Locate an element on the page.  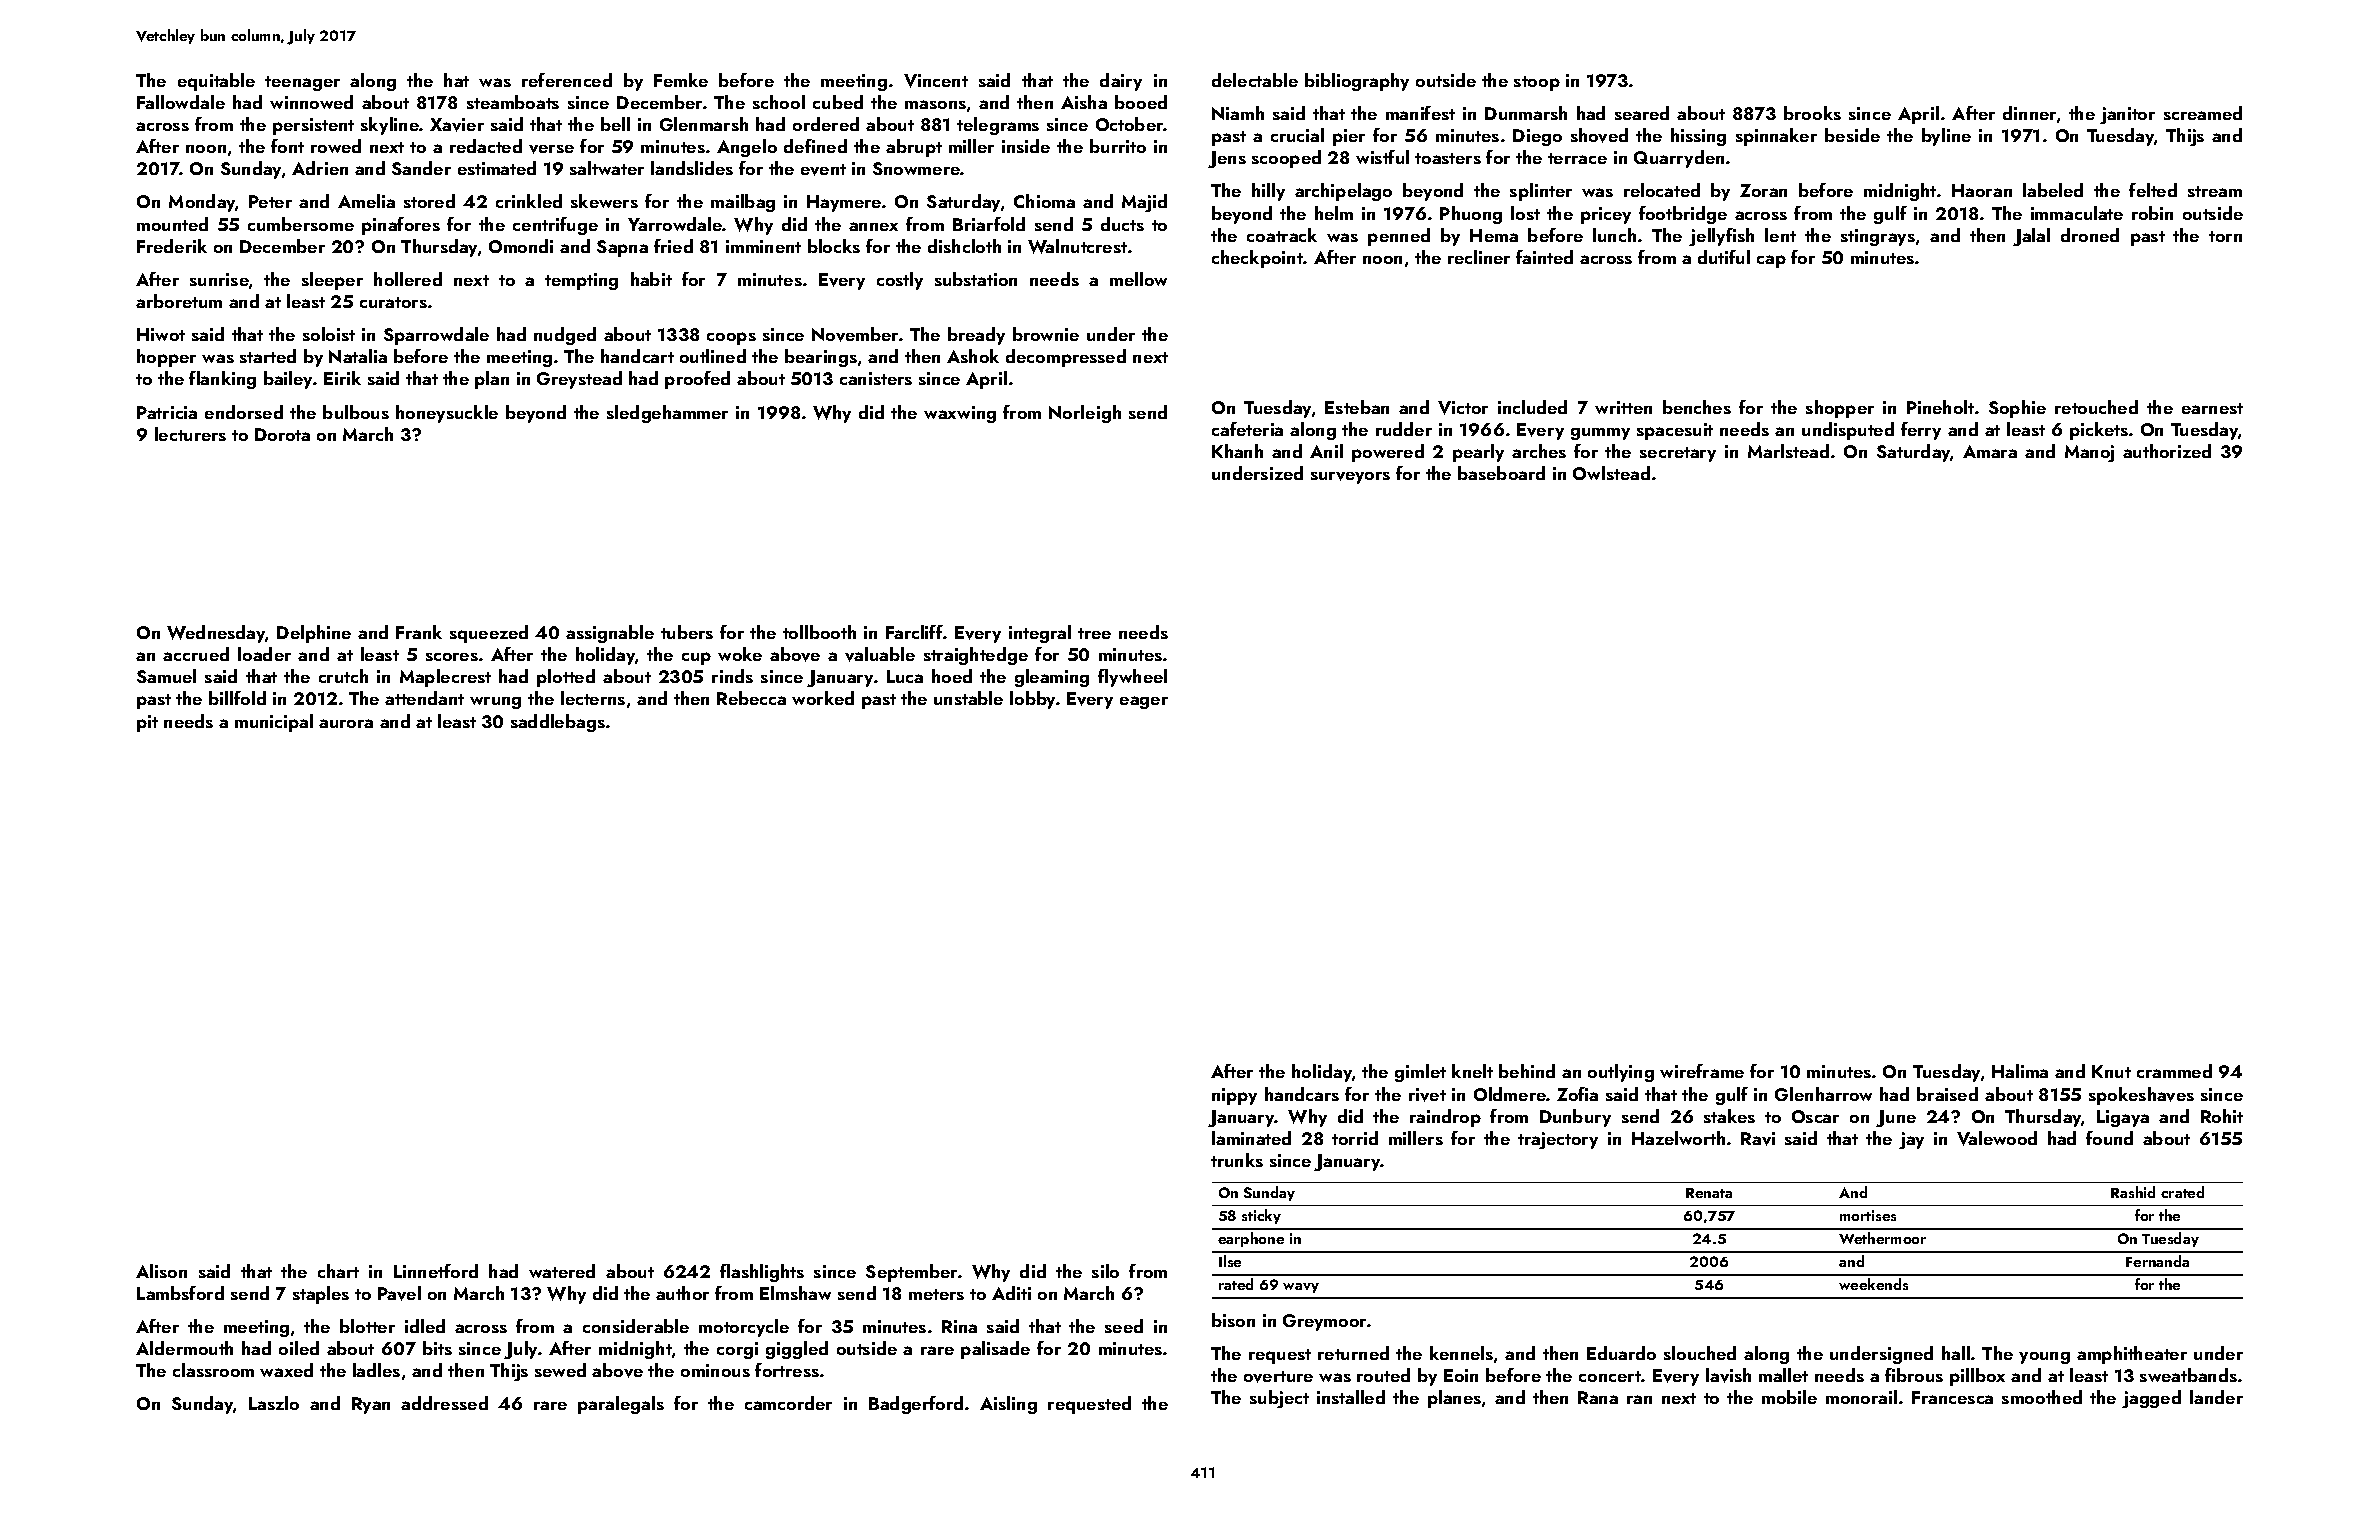
Rohit is located at coordinates (2222, 1116).
